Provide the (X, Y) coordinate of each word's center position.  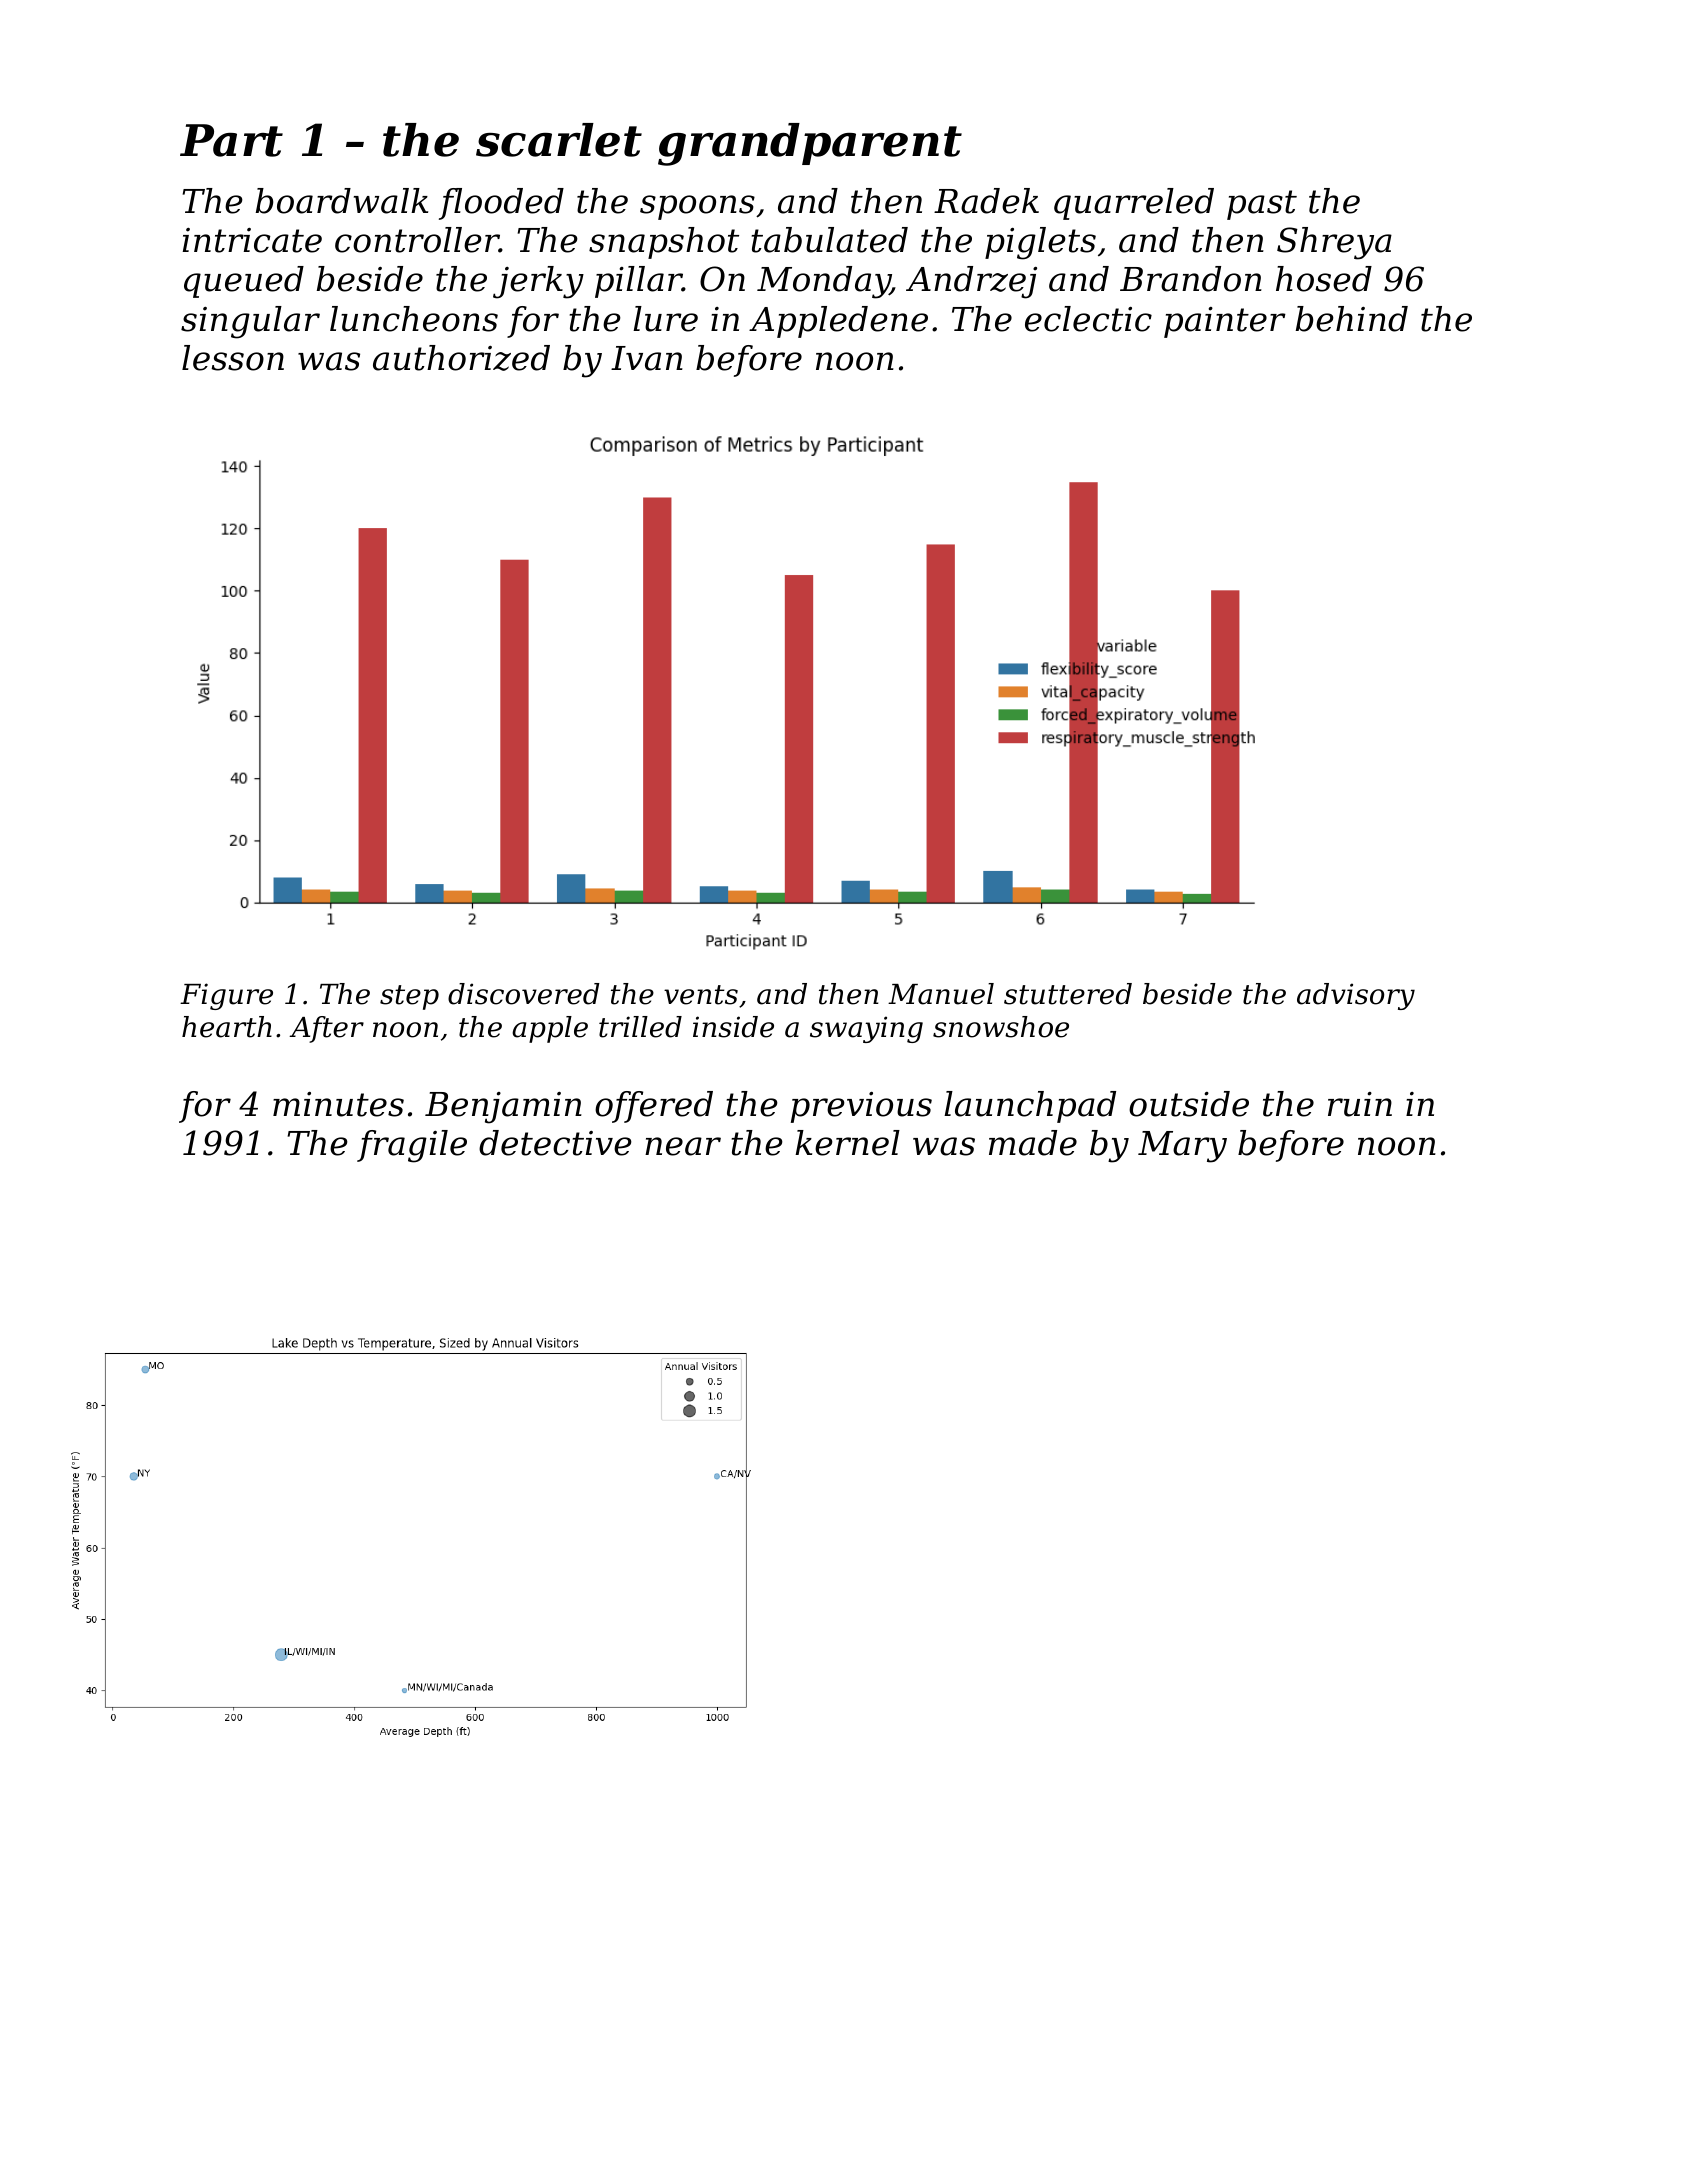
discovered (524, 994)
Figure (226, 996)
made (1033, 1143)
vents (701, 995)
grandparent (810, 144)
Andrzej (971, 282)
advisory (1356, 996)
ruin (1360, 1104)
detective (555, 1143)
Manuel (941, 994)
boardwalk (342, 201)
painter (1225, 322)
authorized (461, 358)
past (1262, 205)
